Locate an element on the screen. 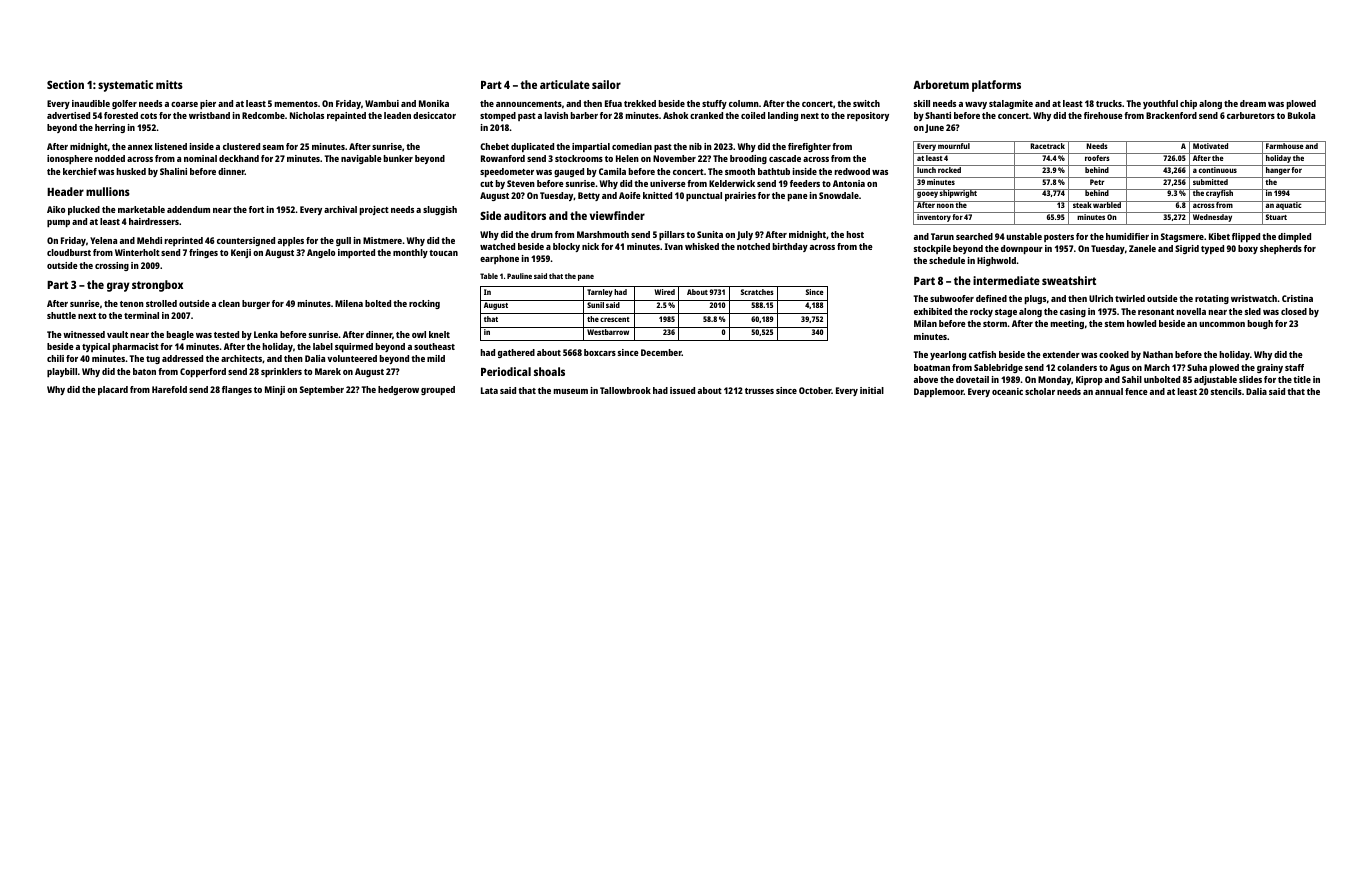  sweatshirt is located at coordinates (1069, 280).
